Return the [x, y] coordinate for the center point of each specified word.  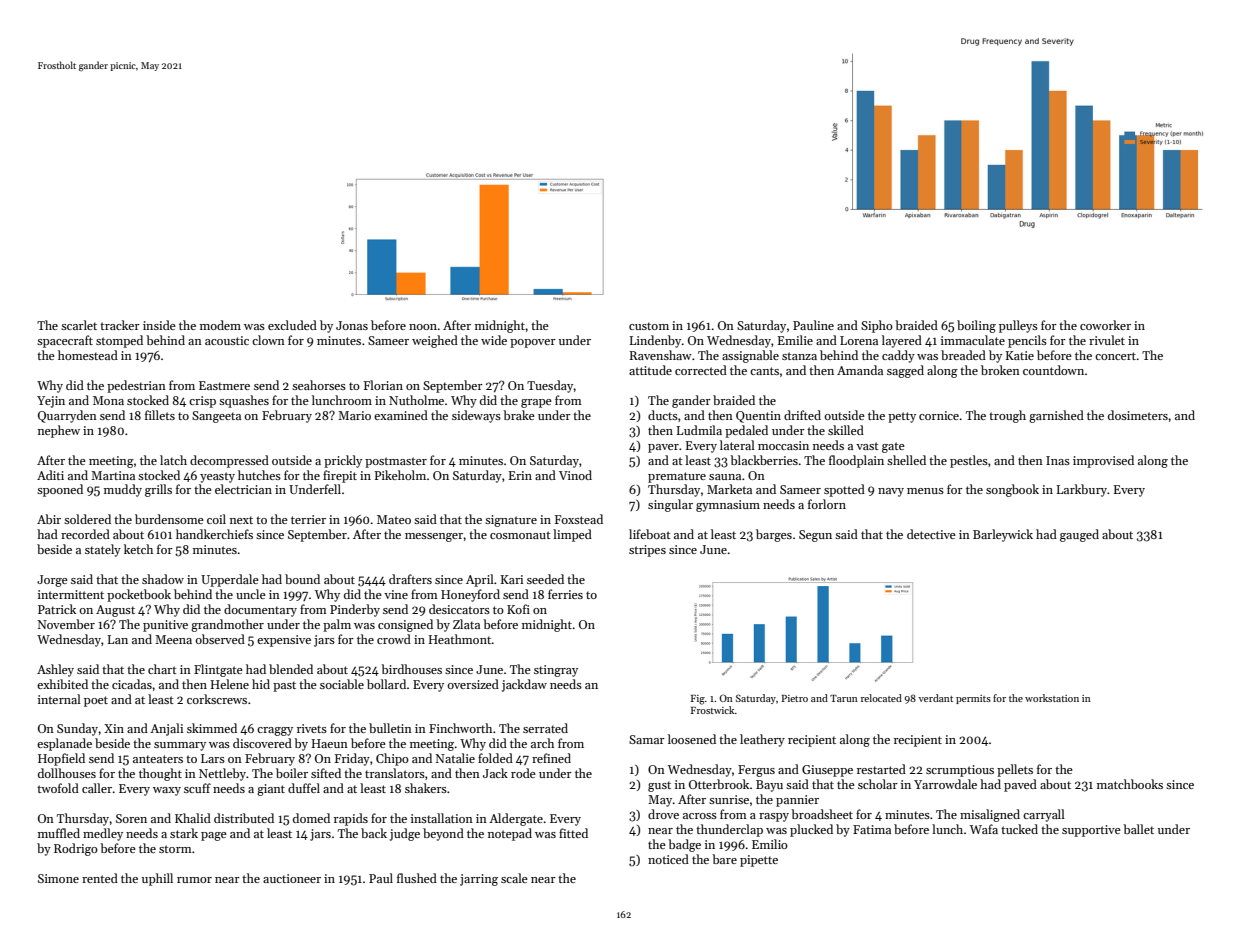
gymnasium [728, 506]
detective [931, 534]
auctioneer [292, 878]
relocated [881, 698]
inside [159, 325]
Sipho [877, 326]
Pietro [795, 698]
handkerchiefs [214, 534]
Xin [114, 728]
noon [423, 327]
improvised [1103, 461]
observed [220, 639]
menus [925, 491]
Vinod [575, 475]
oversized [473, 684]
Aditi [50, 475]
